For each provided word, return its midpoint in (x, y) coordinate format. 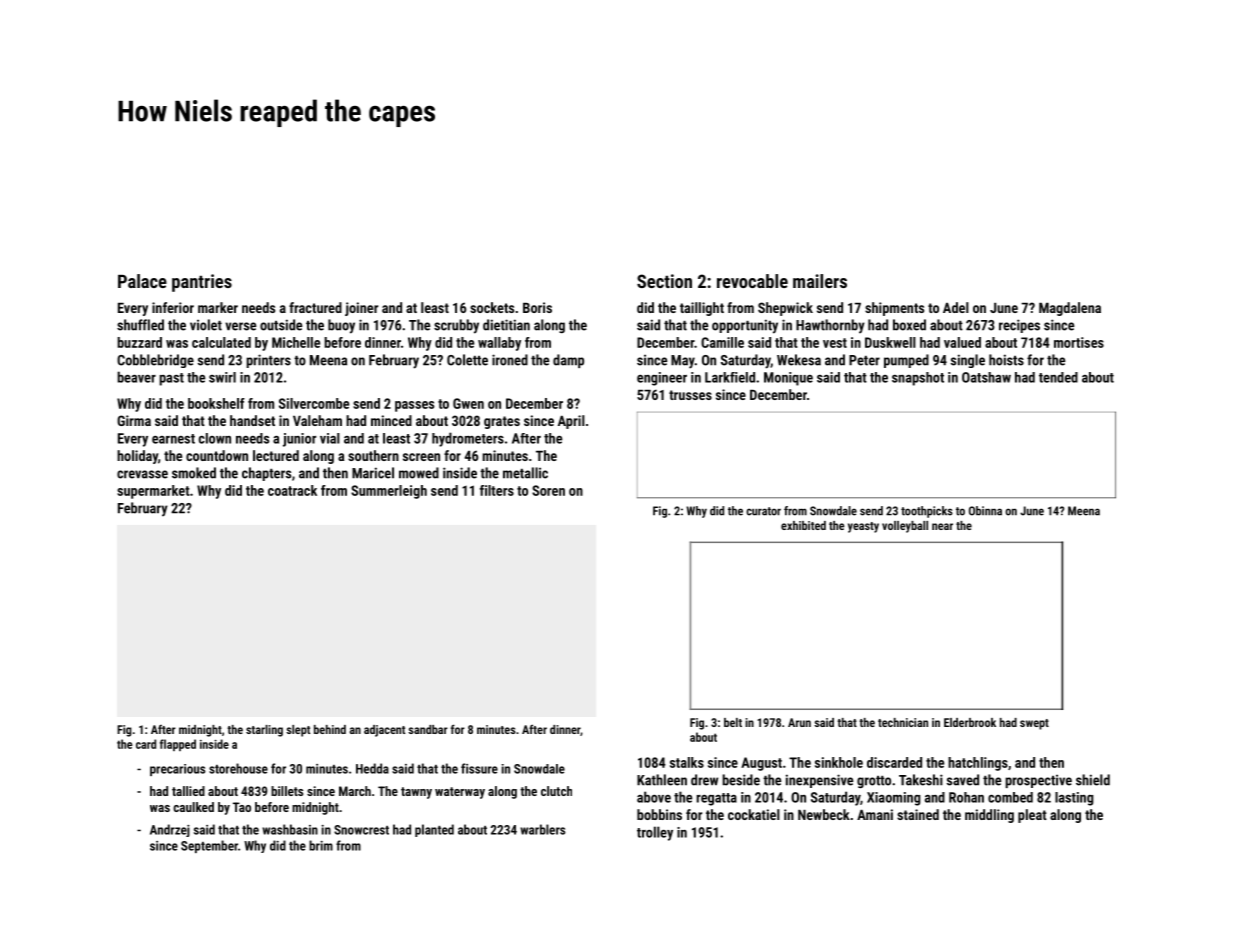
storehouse (238, 768)
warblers (543, 829)
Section (664, 281)
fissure (479, 768)
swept (1034, 724)
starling (264, 731)
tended (1058, 377)
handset (252, 420)
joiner (361, 309)
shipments (894, 309)
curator (763, 511)
